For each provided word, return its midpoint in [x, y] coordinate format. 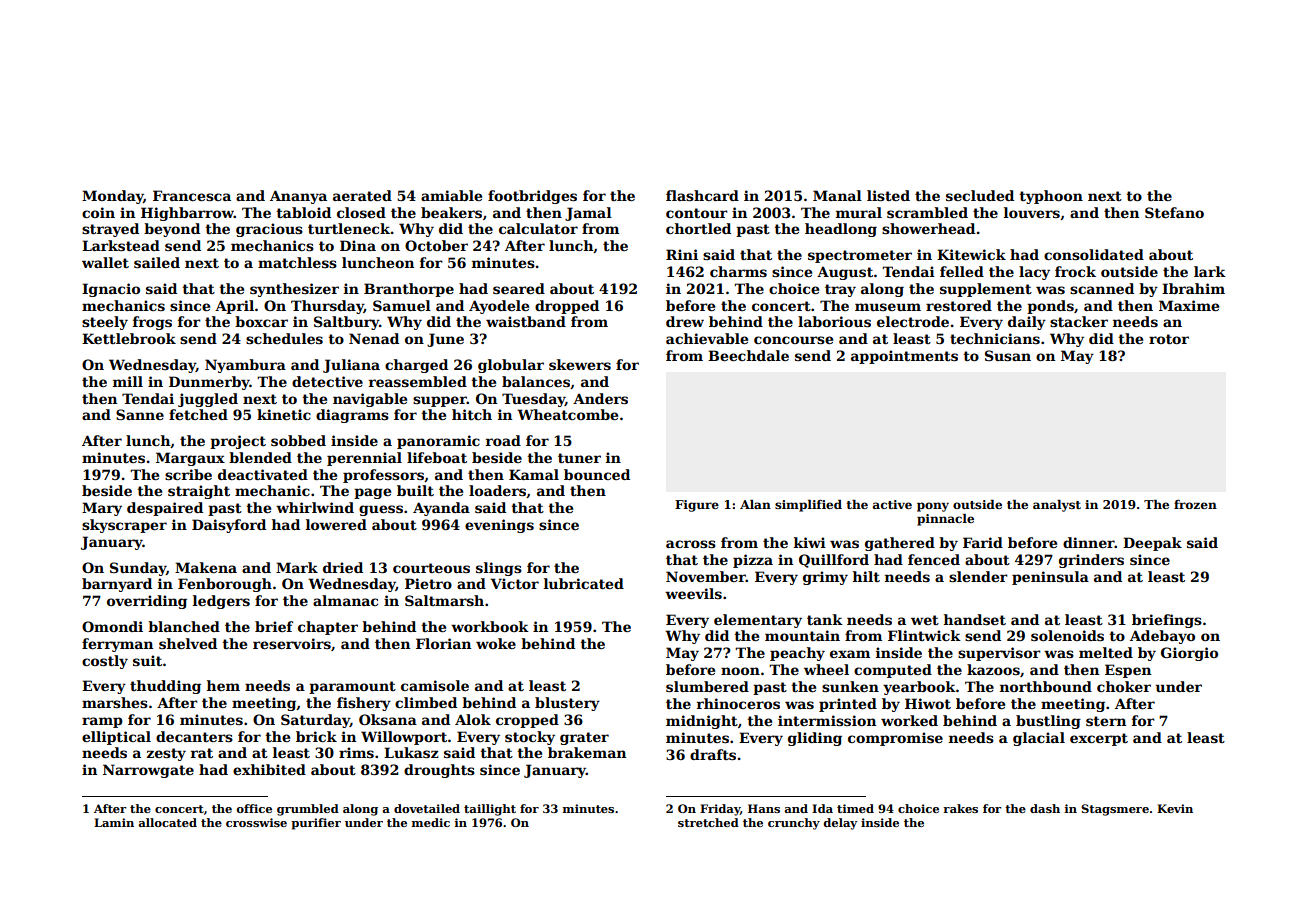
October [436, 245]
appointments [904, 357]
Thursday [327, 307]
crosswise [256, 822]
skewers [580, 364]
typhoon [1051, 197]
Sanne [140, 414]
